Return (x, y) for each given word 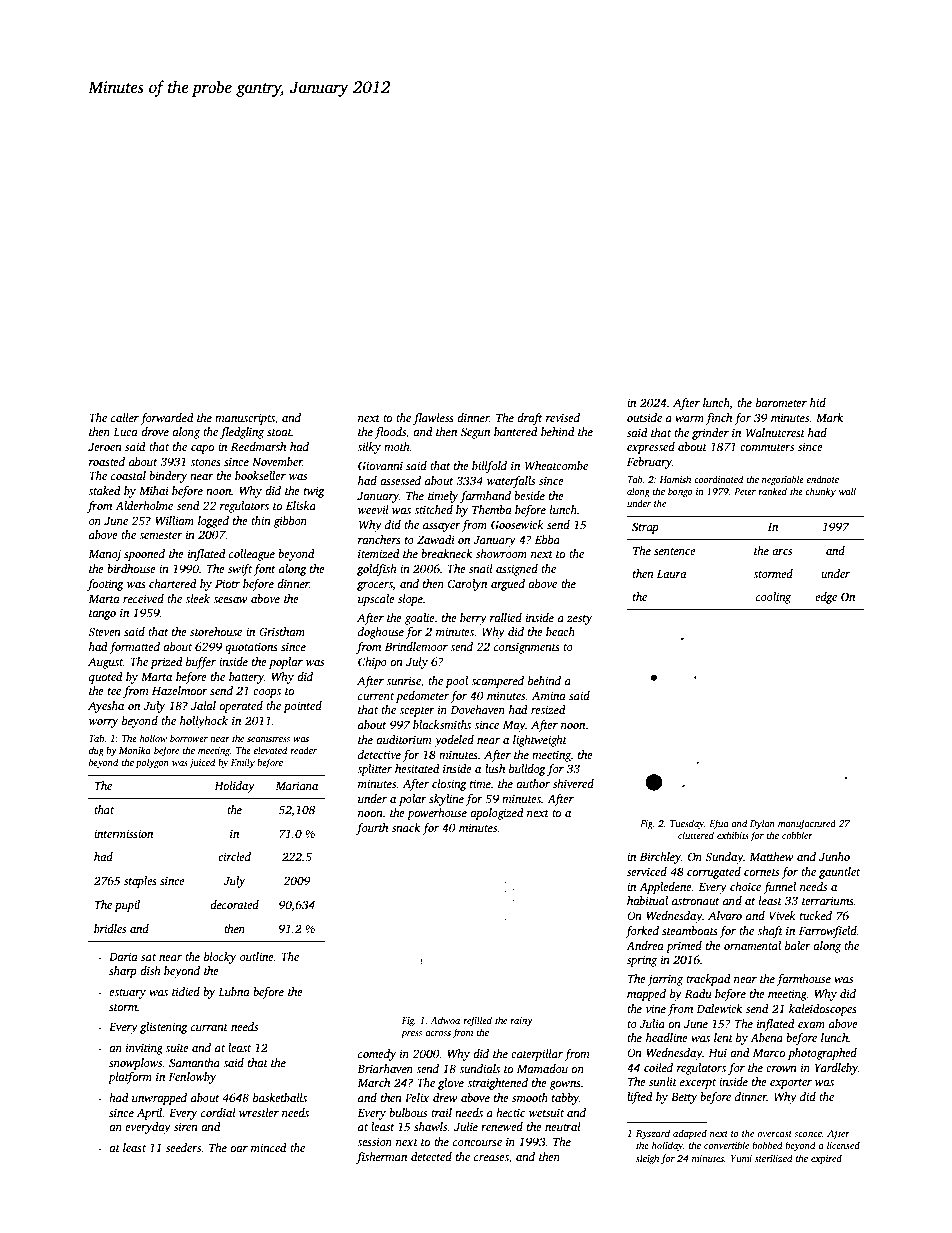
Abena (766, 1037)
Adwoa (445, 1020)
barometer (781, 402)
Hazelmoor (180, 690)
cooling (773, 598)
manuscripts (245, 419)
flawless (433, 419)
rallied (506, 617)
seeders (183, 1147)
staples (140, 882)
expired (826, 1159)
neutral (563, 1126)
